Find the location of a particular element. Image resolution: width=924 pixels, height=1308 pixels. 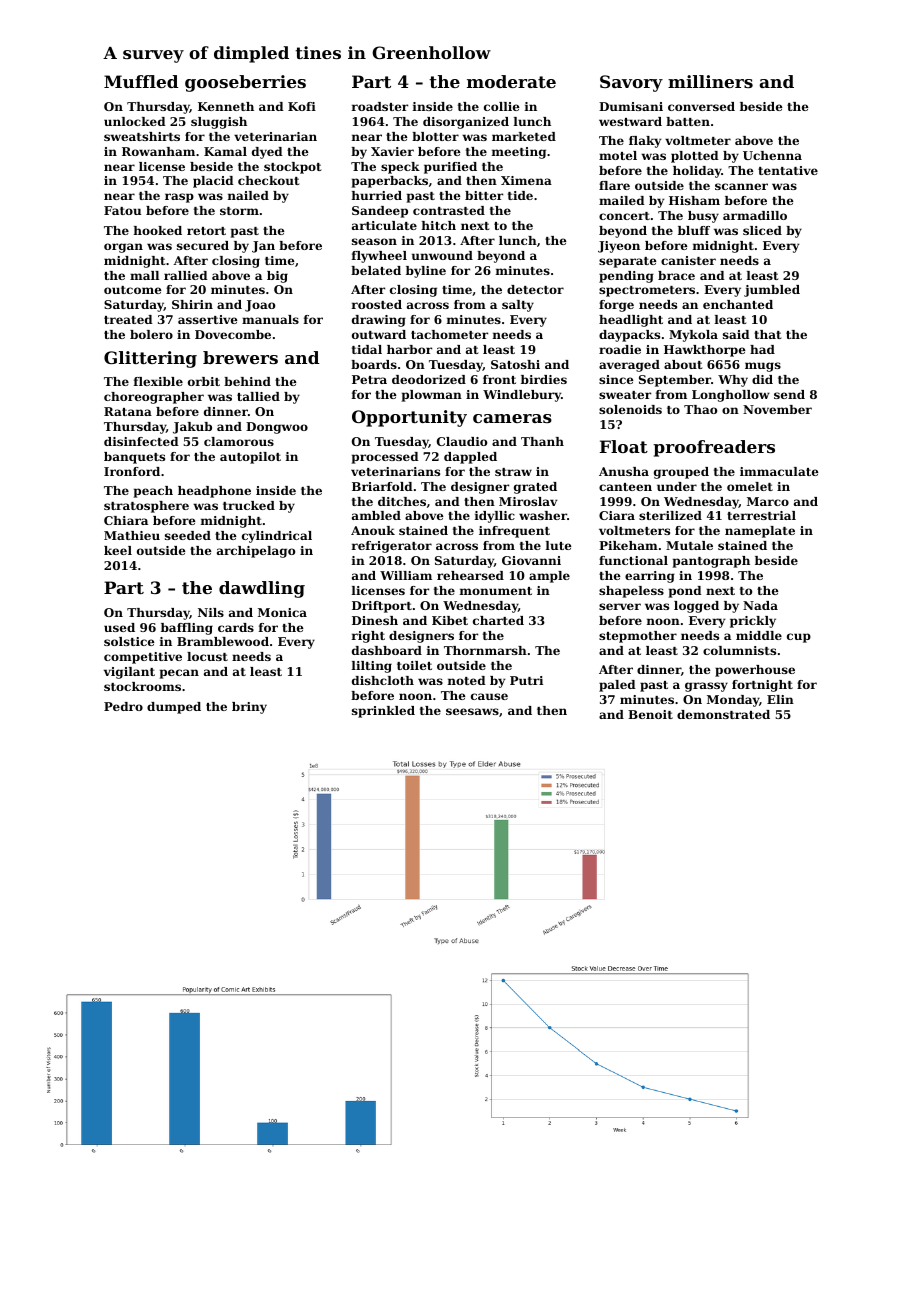

Xavier is located at coordinates (392, 151).
